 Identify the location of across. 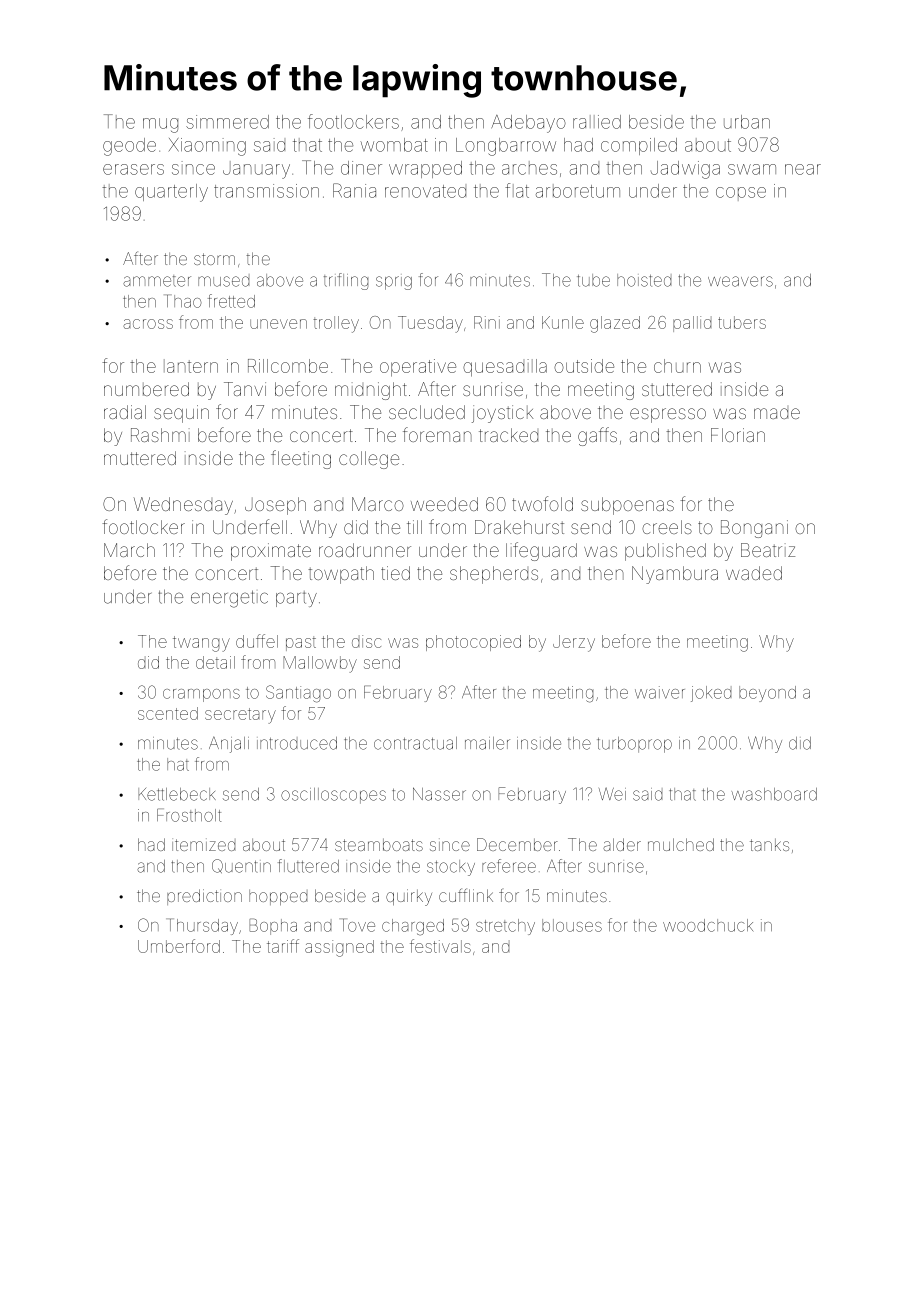
(148, 324).
